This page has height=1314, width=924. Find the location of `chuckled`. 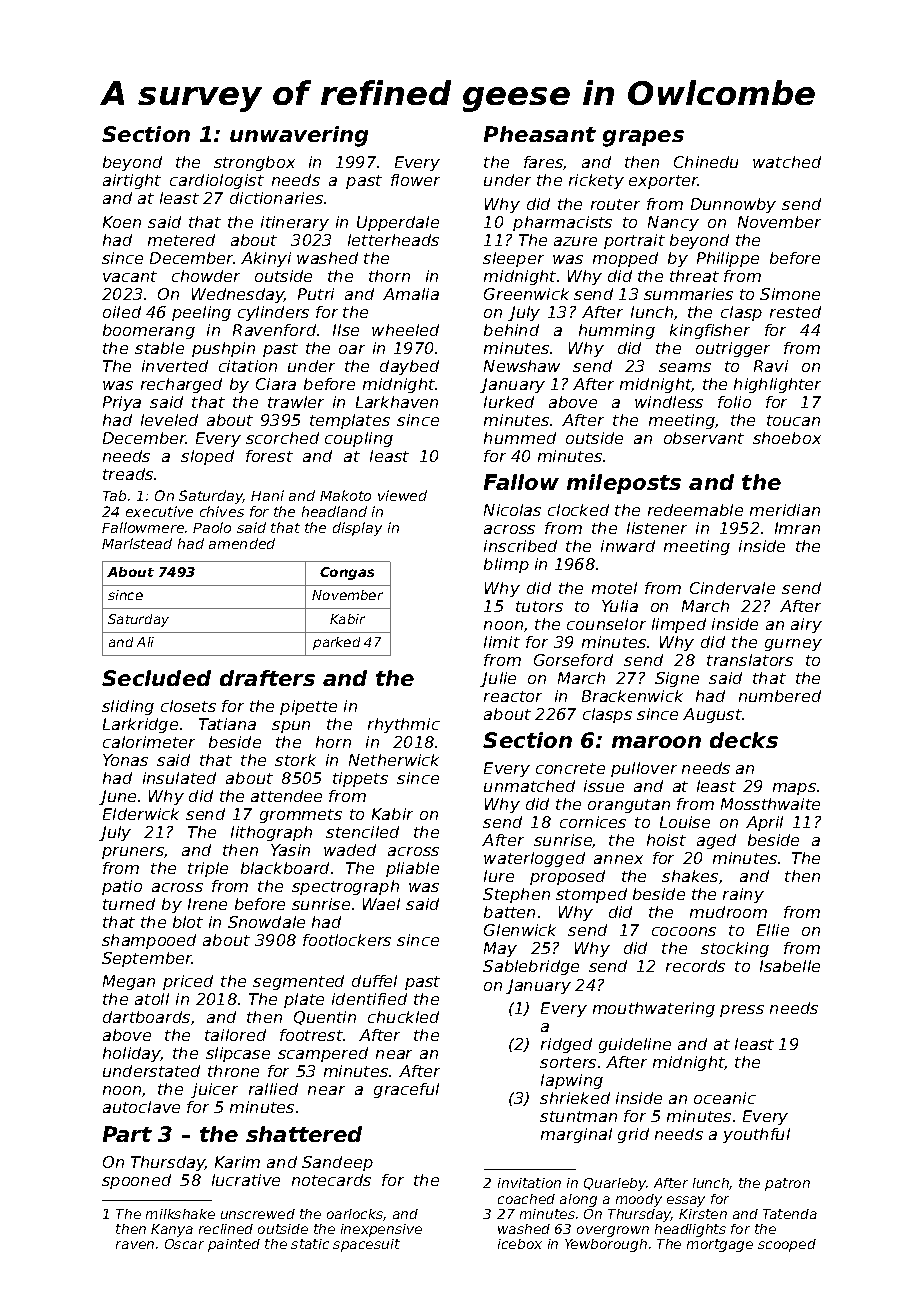

chuckled is located at coordinates (403, 1017).
